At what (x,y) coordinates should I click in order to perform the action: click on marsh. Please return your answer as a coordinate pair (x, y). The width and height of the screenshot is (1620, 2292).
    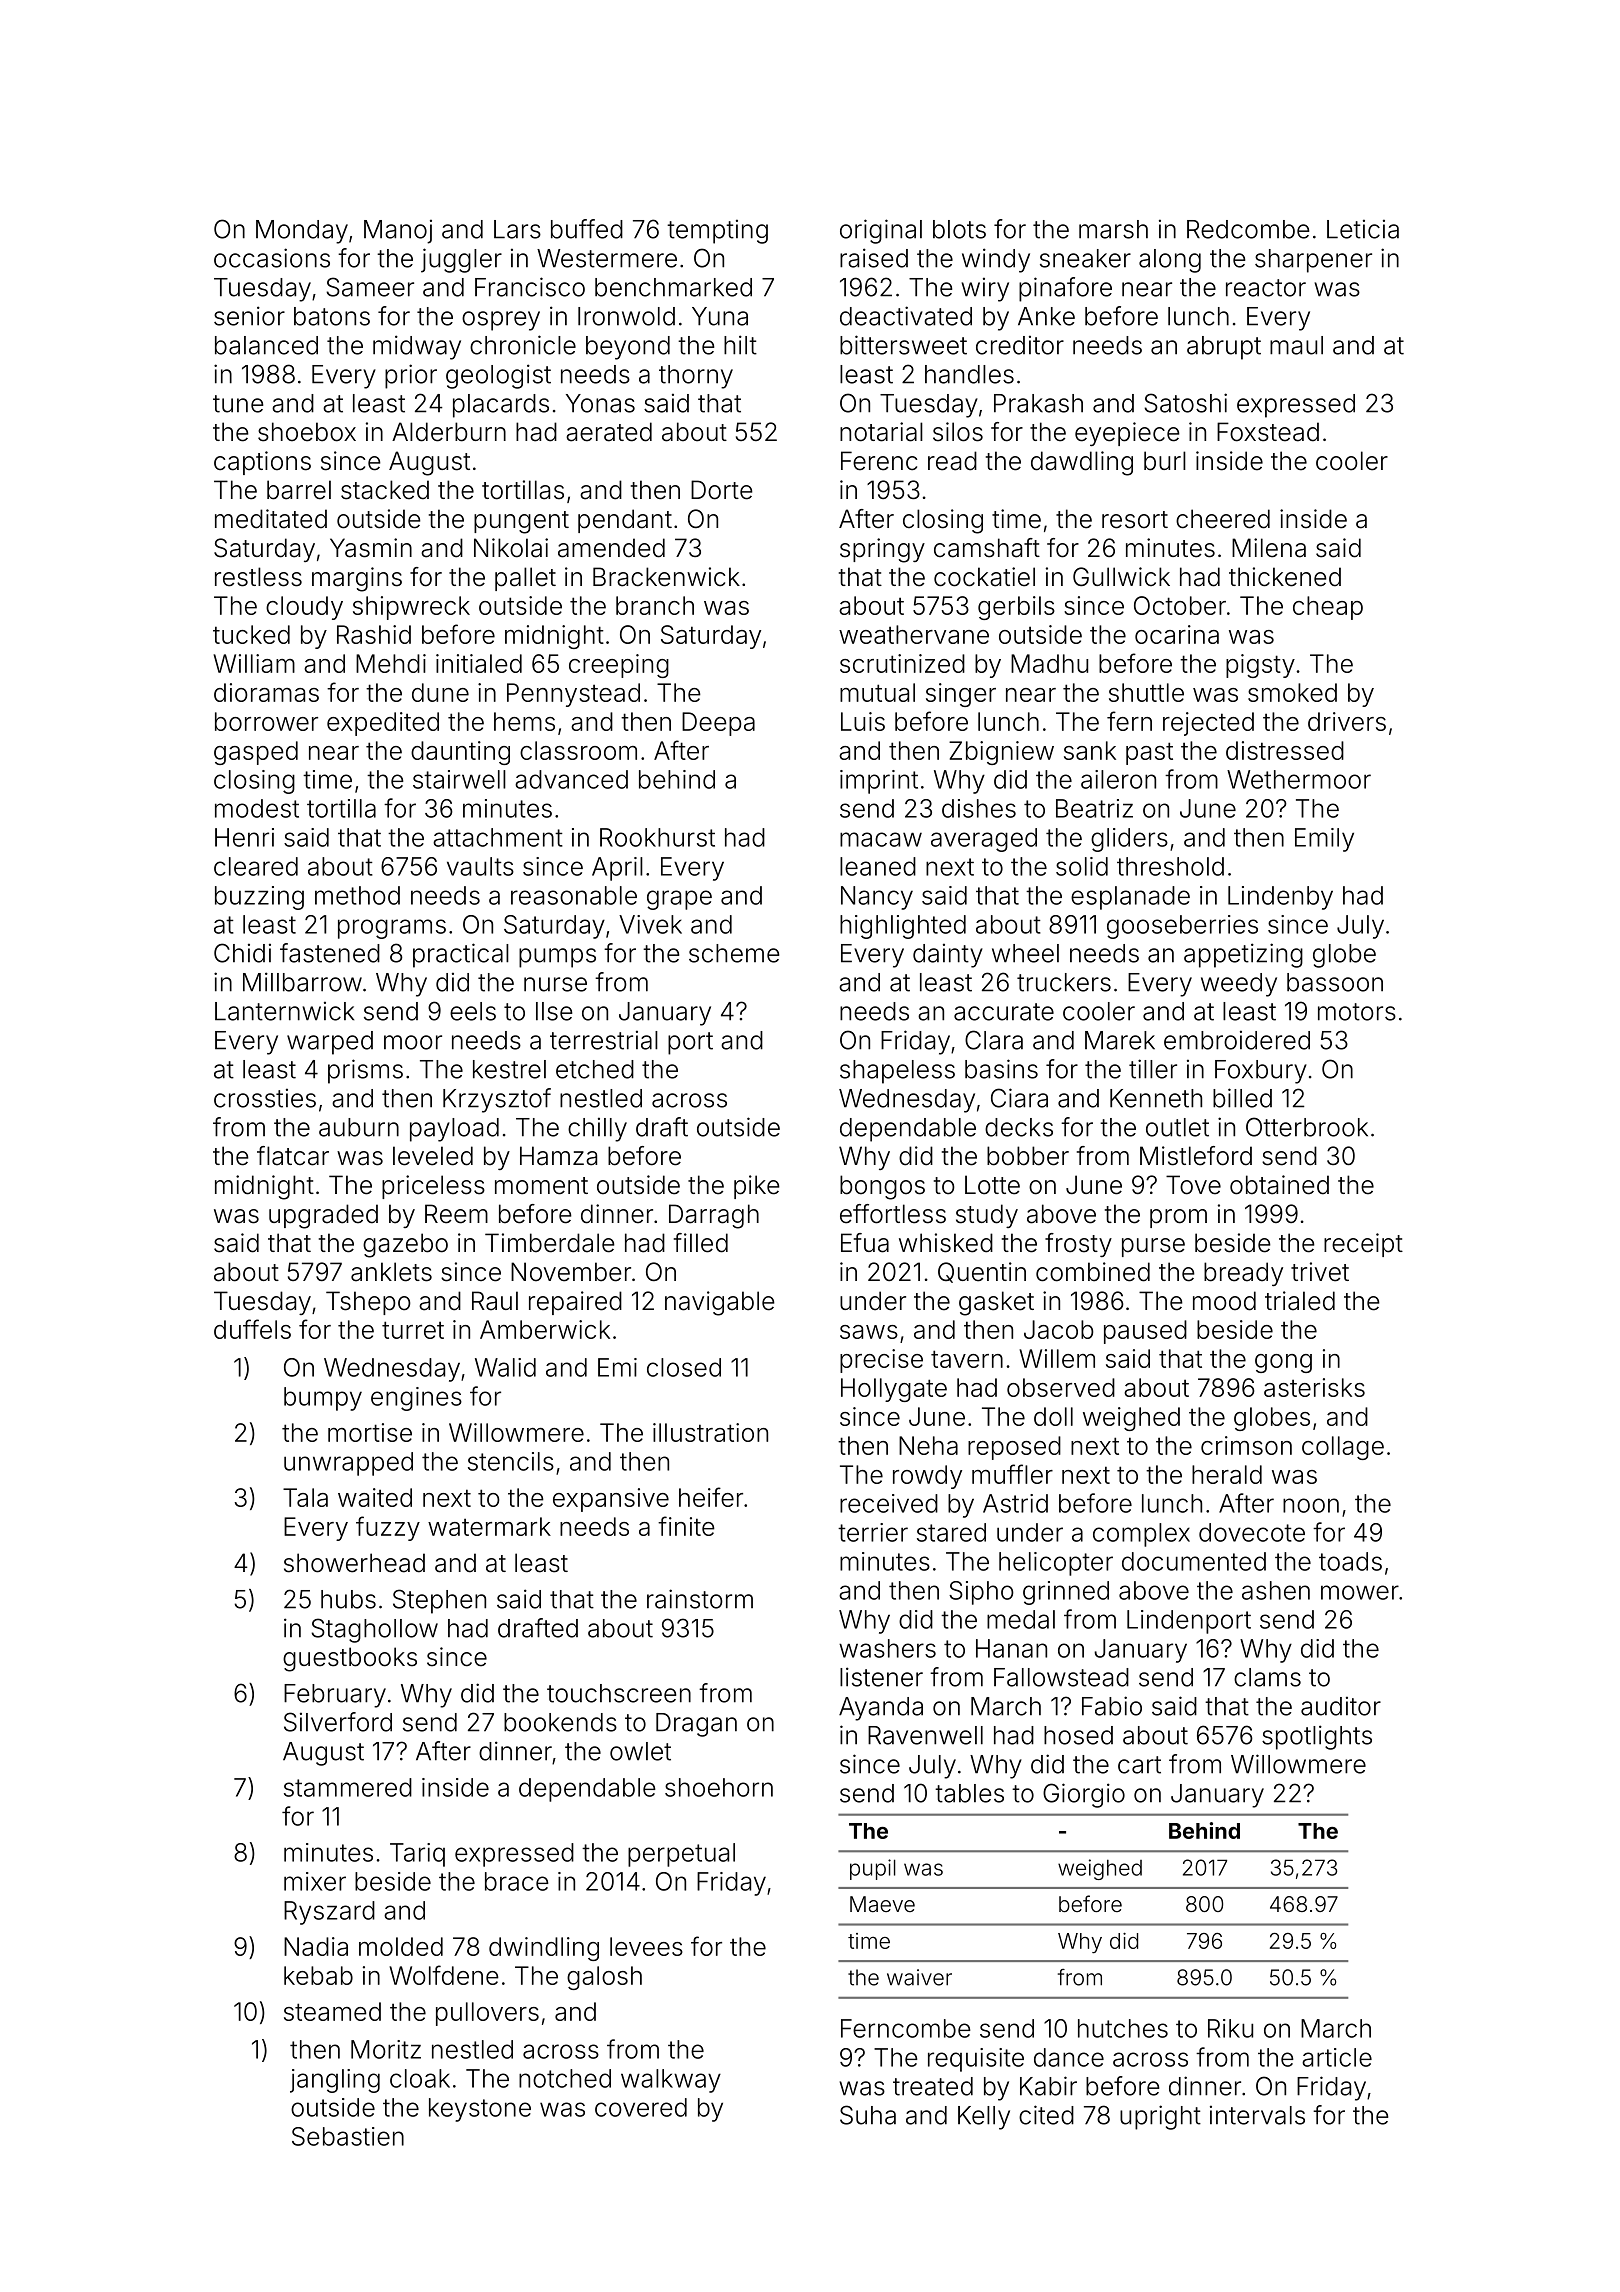
    Looking at the image, I should click on (1113, 229).
